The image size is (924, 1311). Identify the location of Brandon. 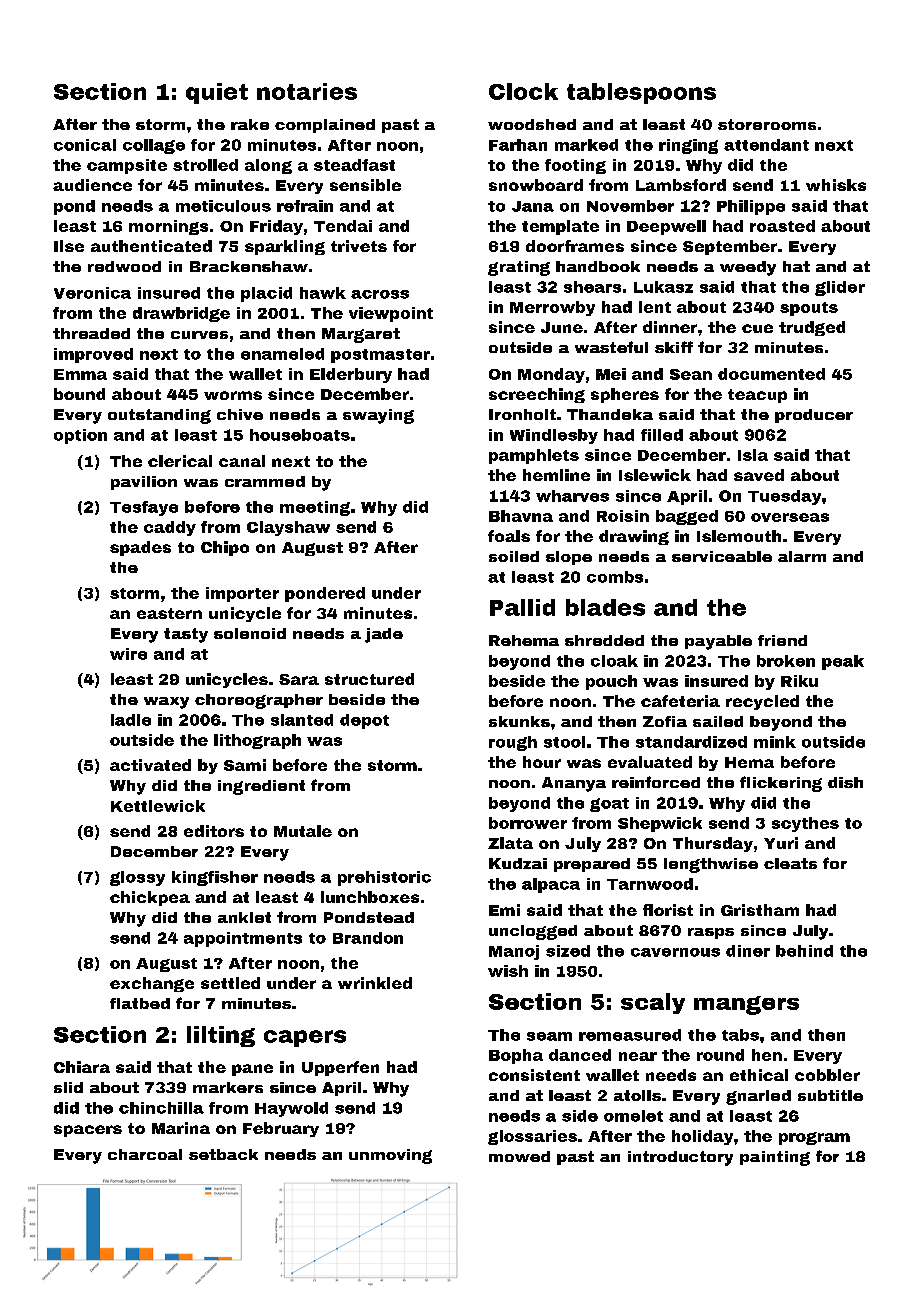
(368, 938).
